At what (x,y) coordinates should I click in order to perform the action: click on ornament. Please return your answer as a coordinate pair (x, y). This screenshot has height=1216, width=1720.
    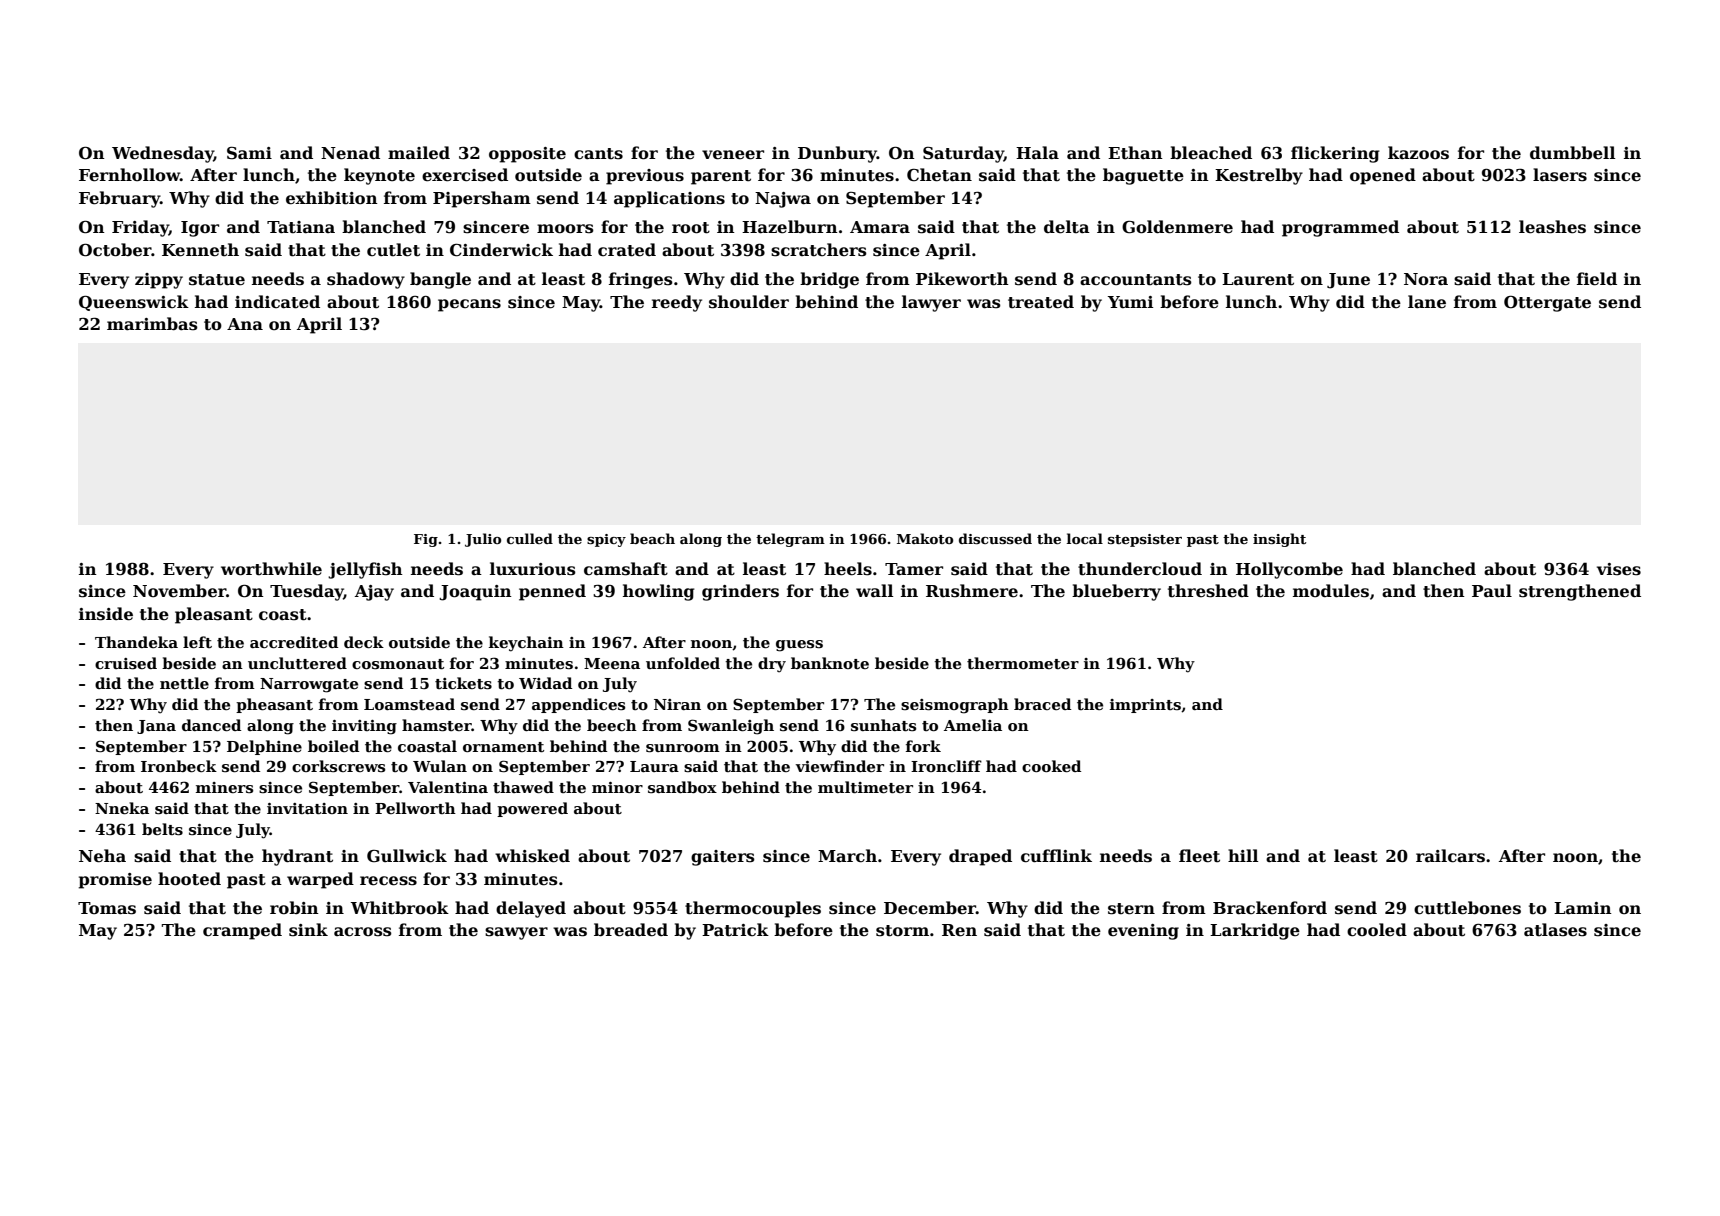
    Looking at the image, I should click on (503, 747).
